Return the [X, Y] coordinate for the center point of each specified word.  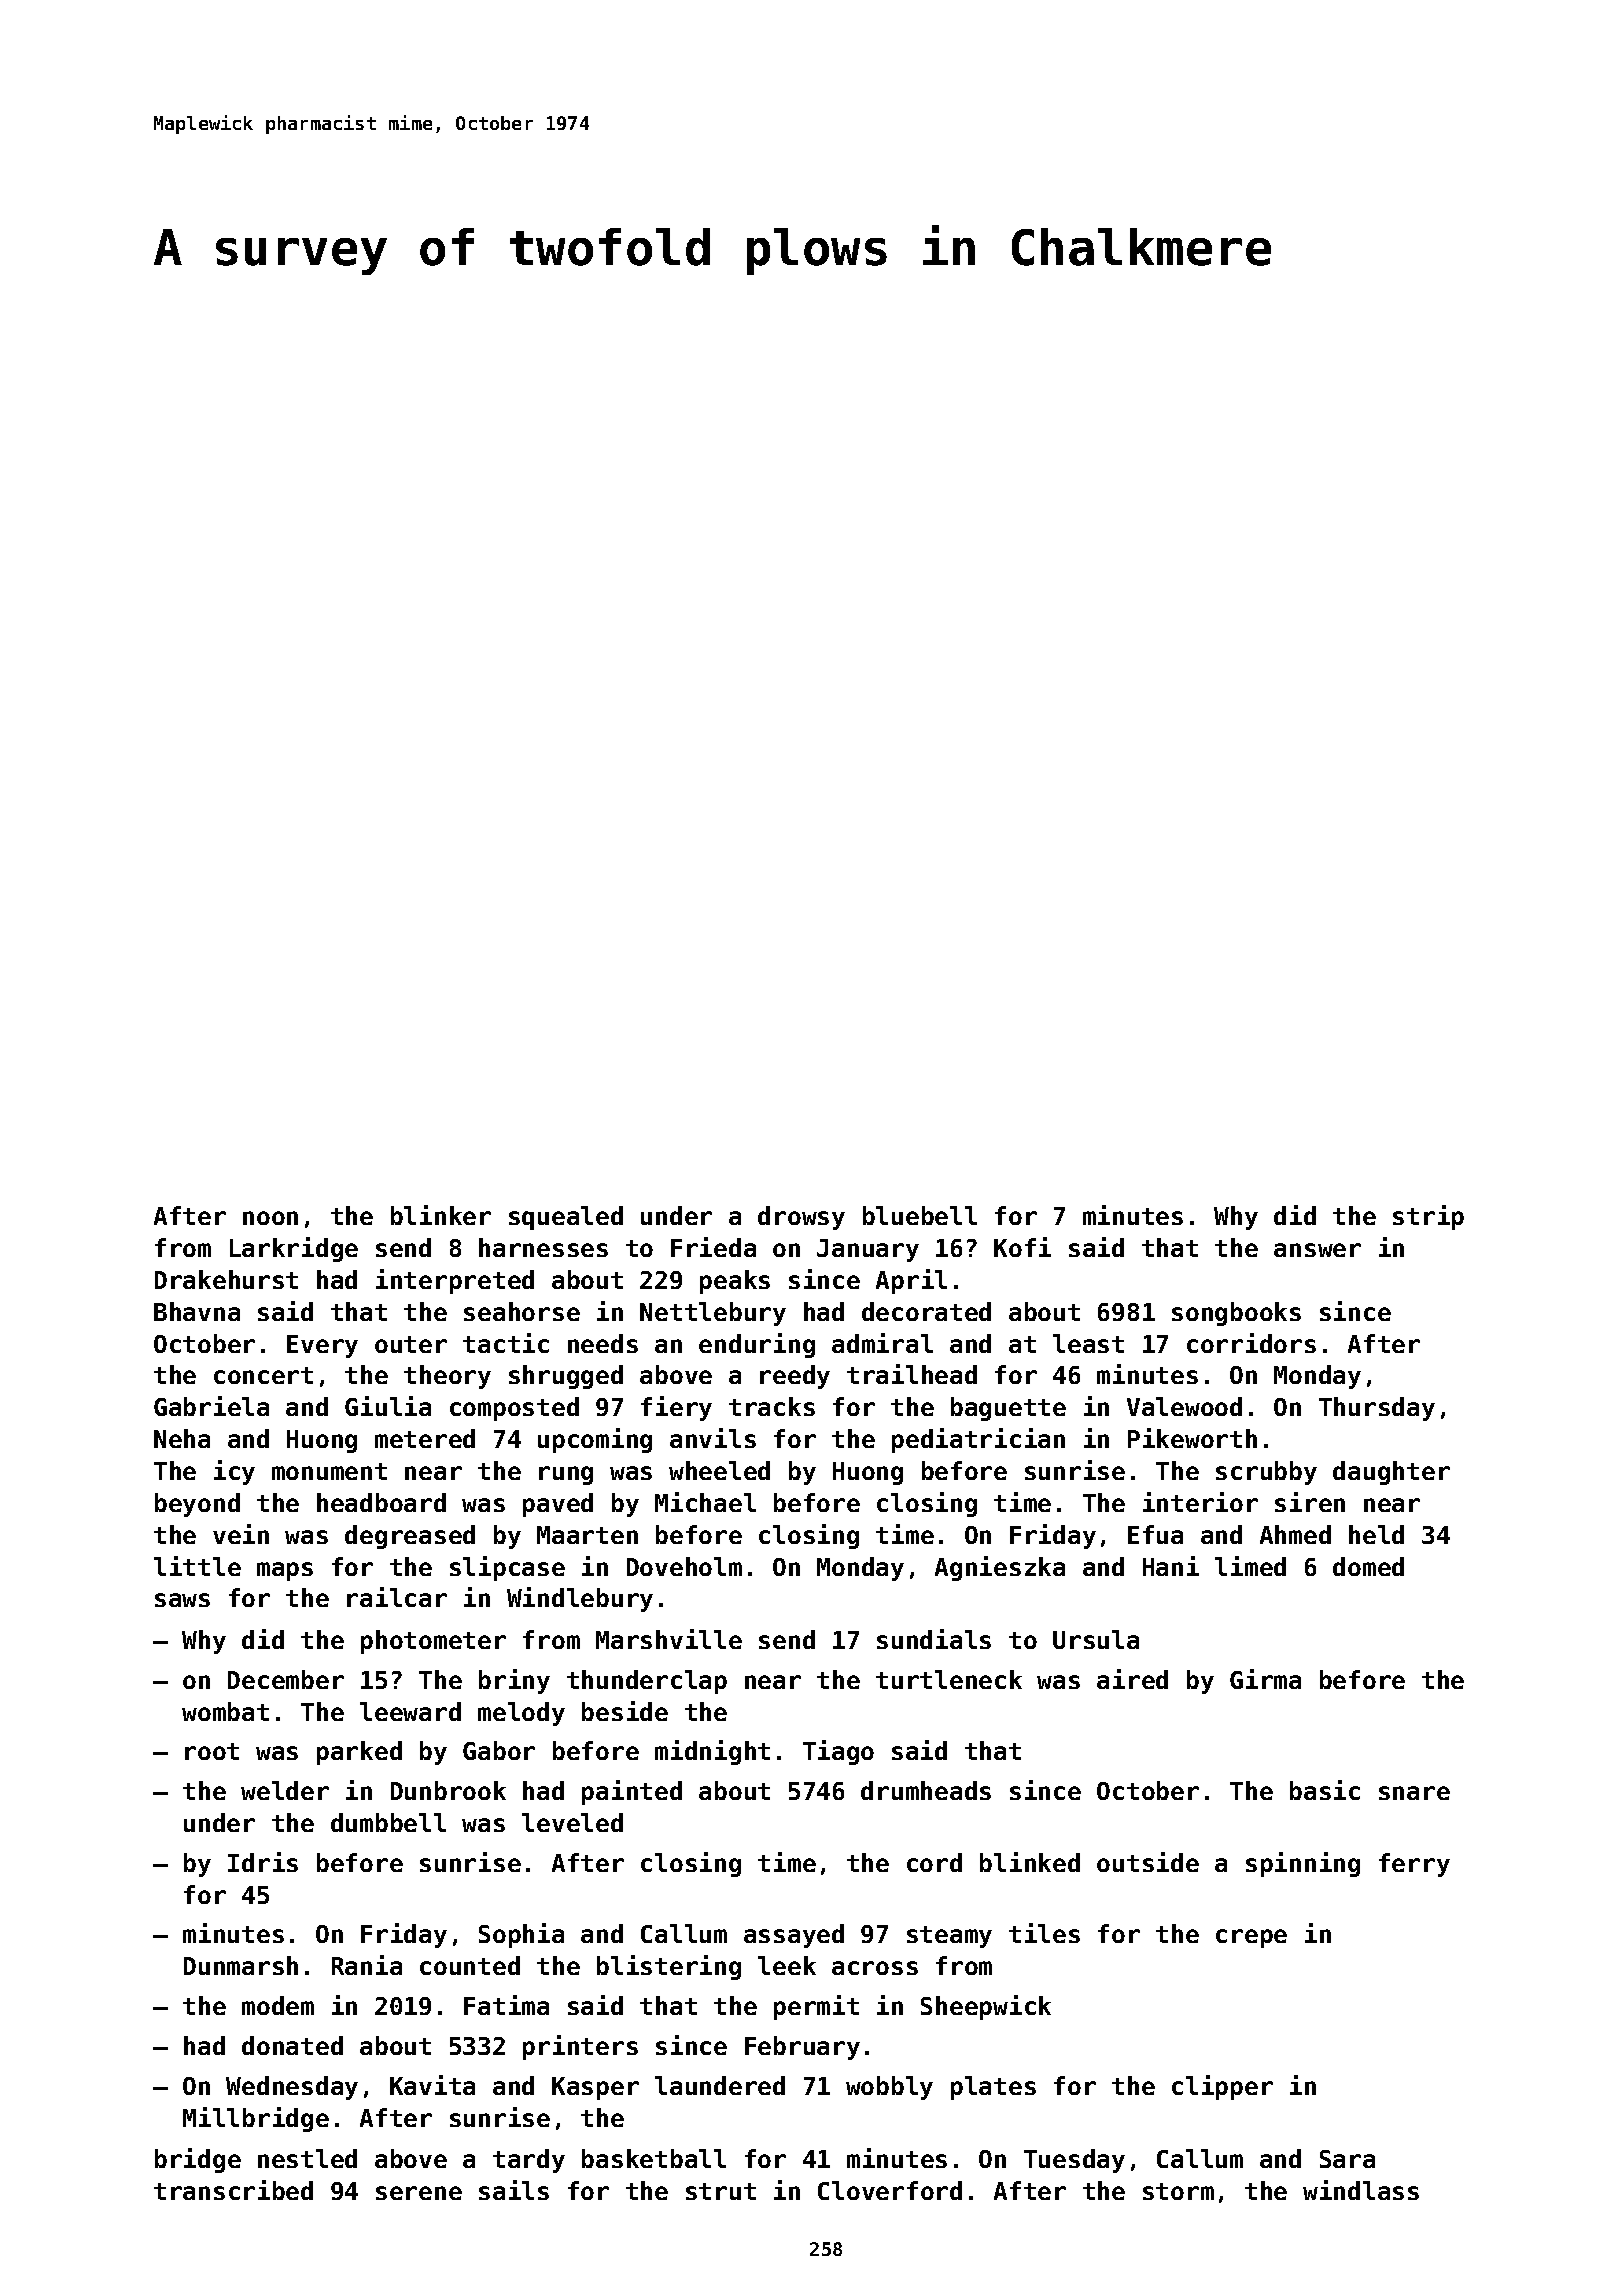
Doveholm [684, 1566]
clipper [1222, 2087]
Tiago [838, 1752]
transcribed [233, 2190]
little [197, 1566]
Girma [1265, 1679]
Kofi [1022, 1247]
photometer [433, 1642]
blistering [669, 1967]
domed [1368, 1566]
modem [278, 2005]
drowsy [801, 1218]
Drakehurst [226, 1279]
